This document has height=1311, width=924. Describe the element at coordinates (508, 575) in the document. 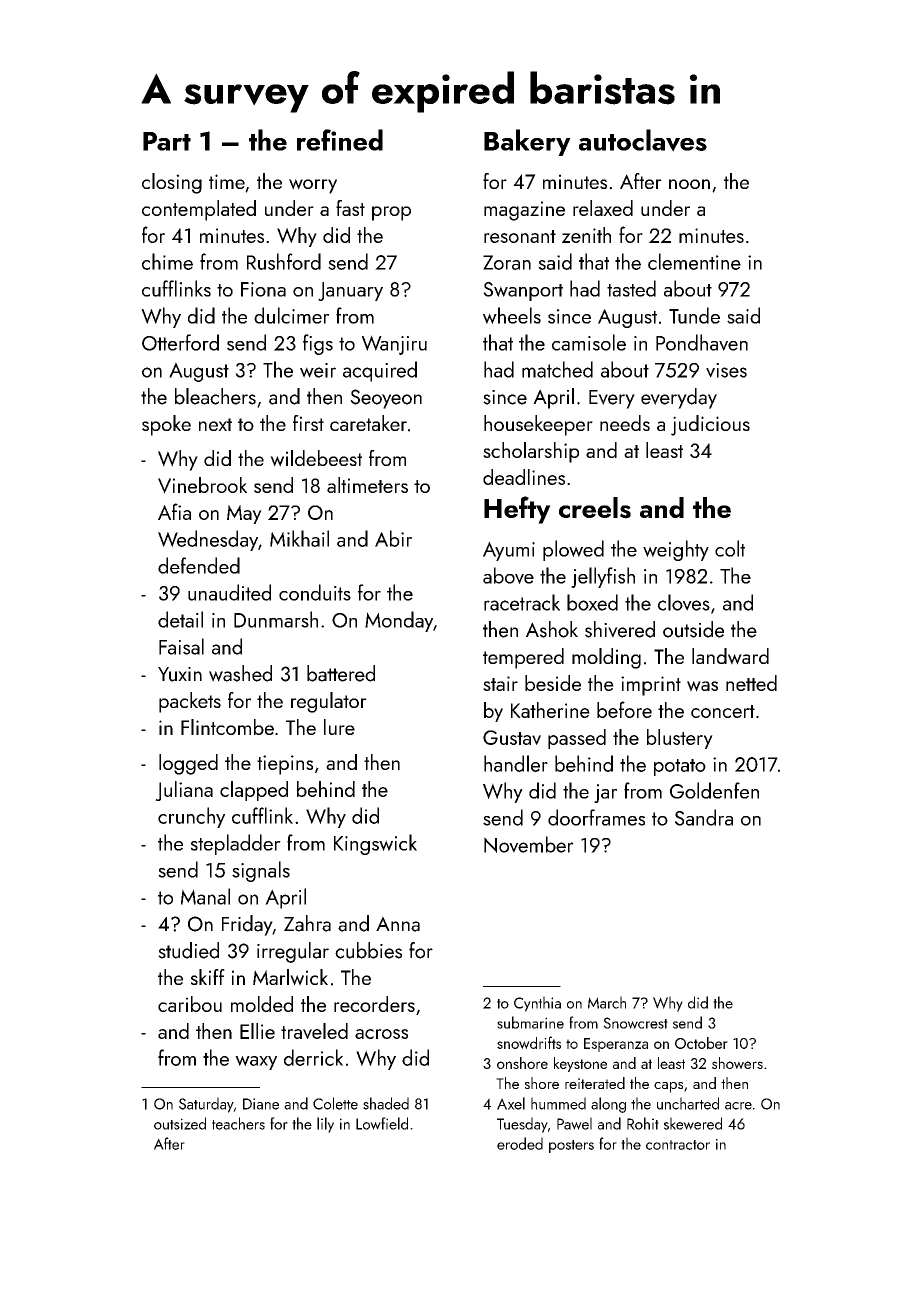

I see `above` at that location.
